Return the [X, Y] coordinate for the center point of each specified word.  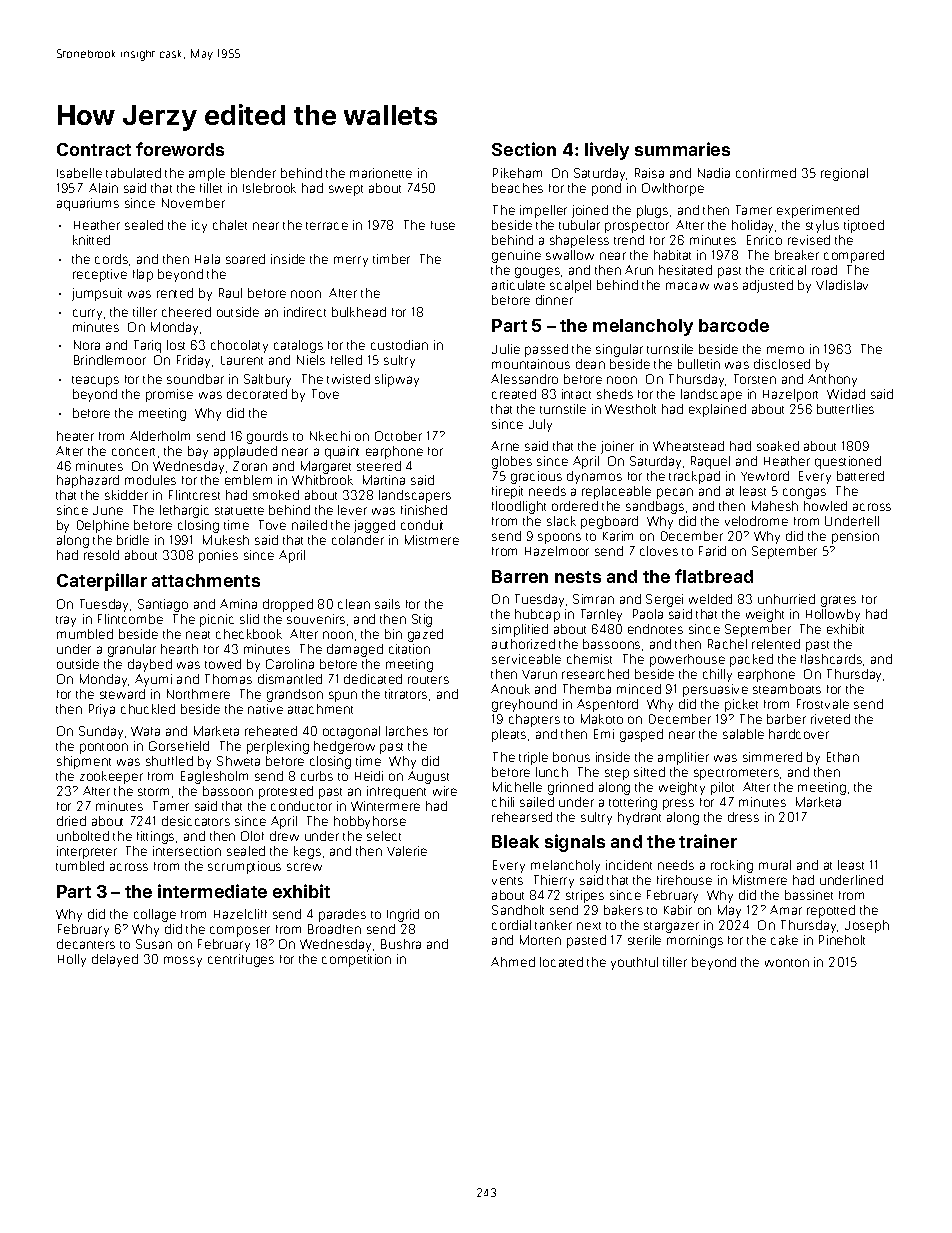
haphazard [88, 481]
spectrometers [736, 774]
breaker [797, 255]
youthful [634, 963]
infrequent [396, 792]
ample [207, 174]
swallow [570, 255]
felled [346, 360]
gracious [536, 477]
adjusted [768, 286]
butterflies [845, 409]
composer [240, 931]
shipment [84, 762]
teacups [95, 381]
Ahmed [513, 962]
